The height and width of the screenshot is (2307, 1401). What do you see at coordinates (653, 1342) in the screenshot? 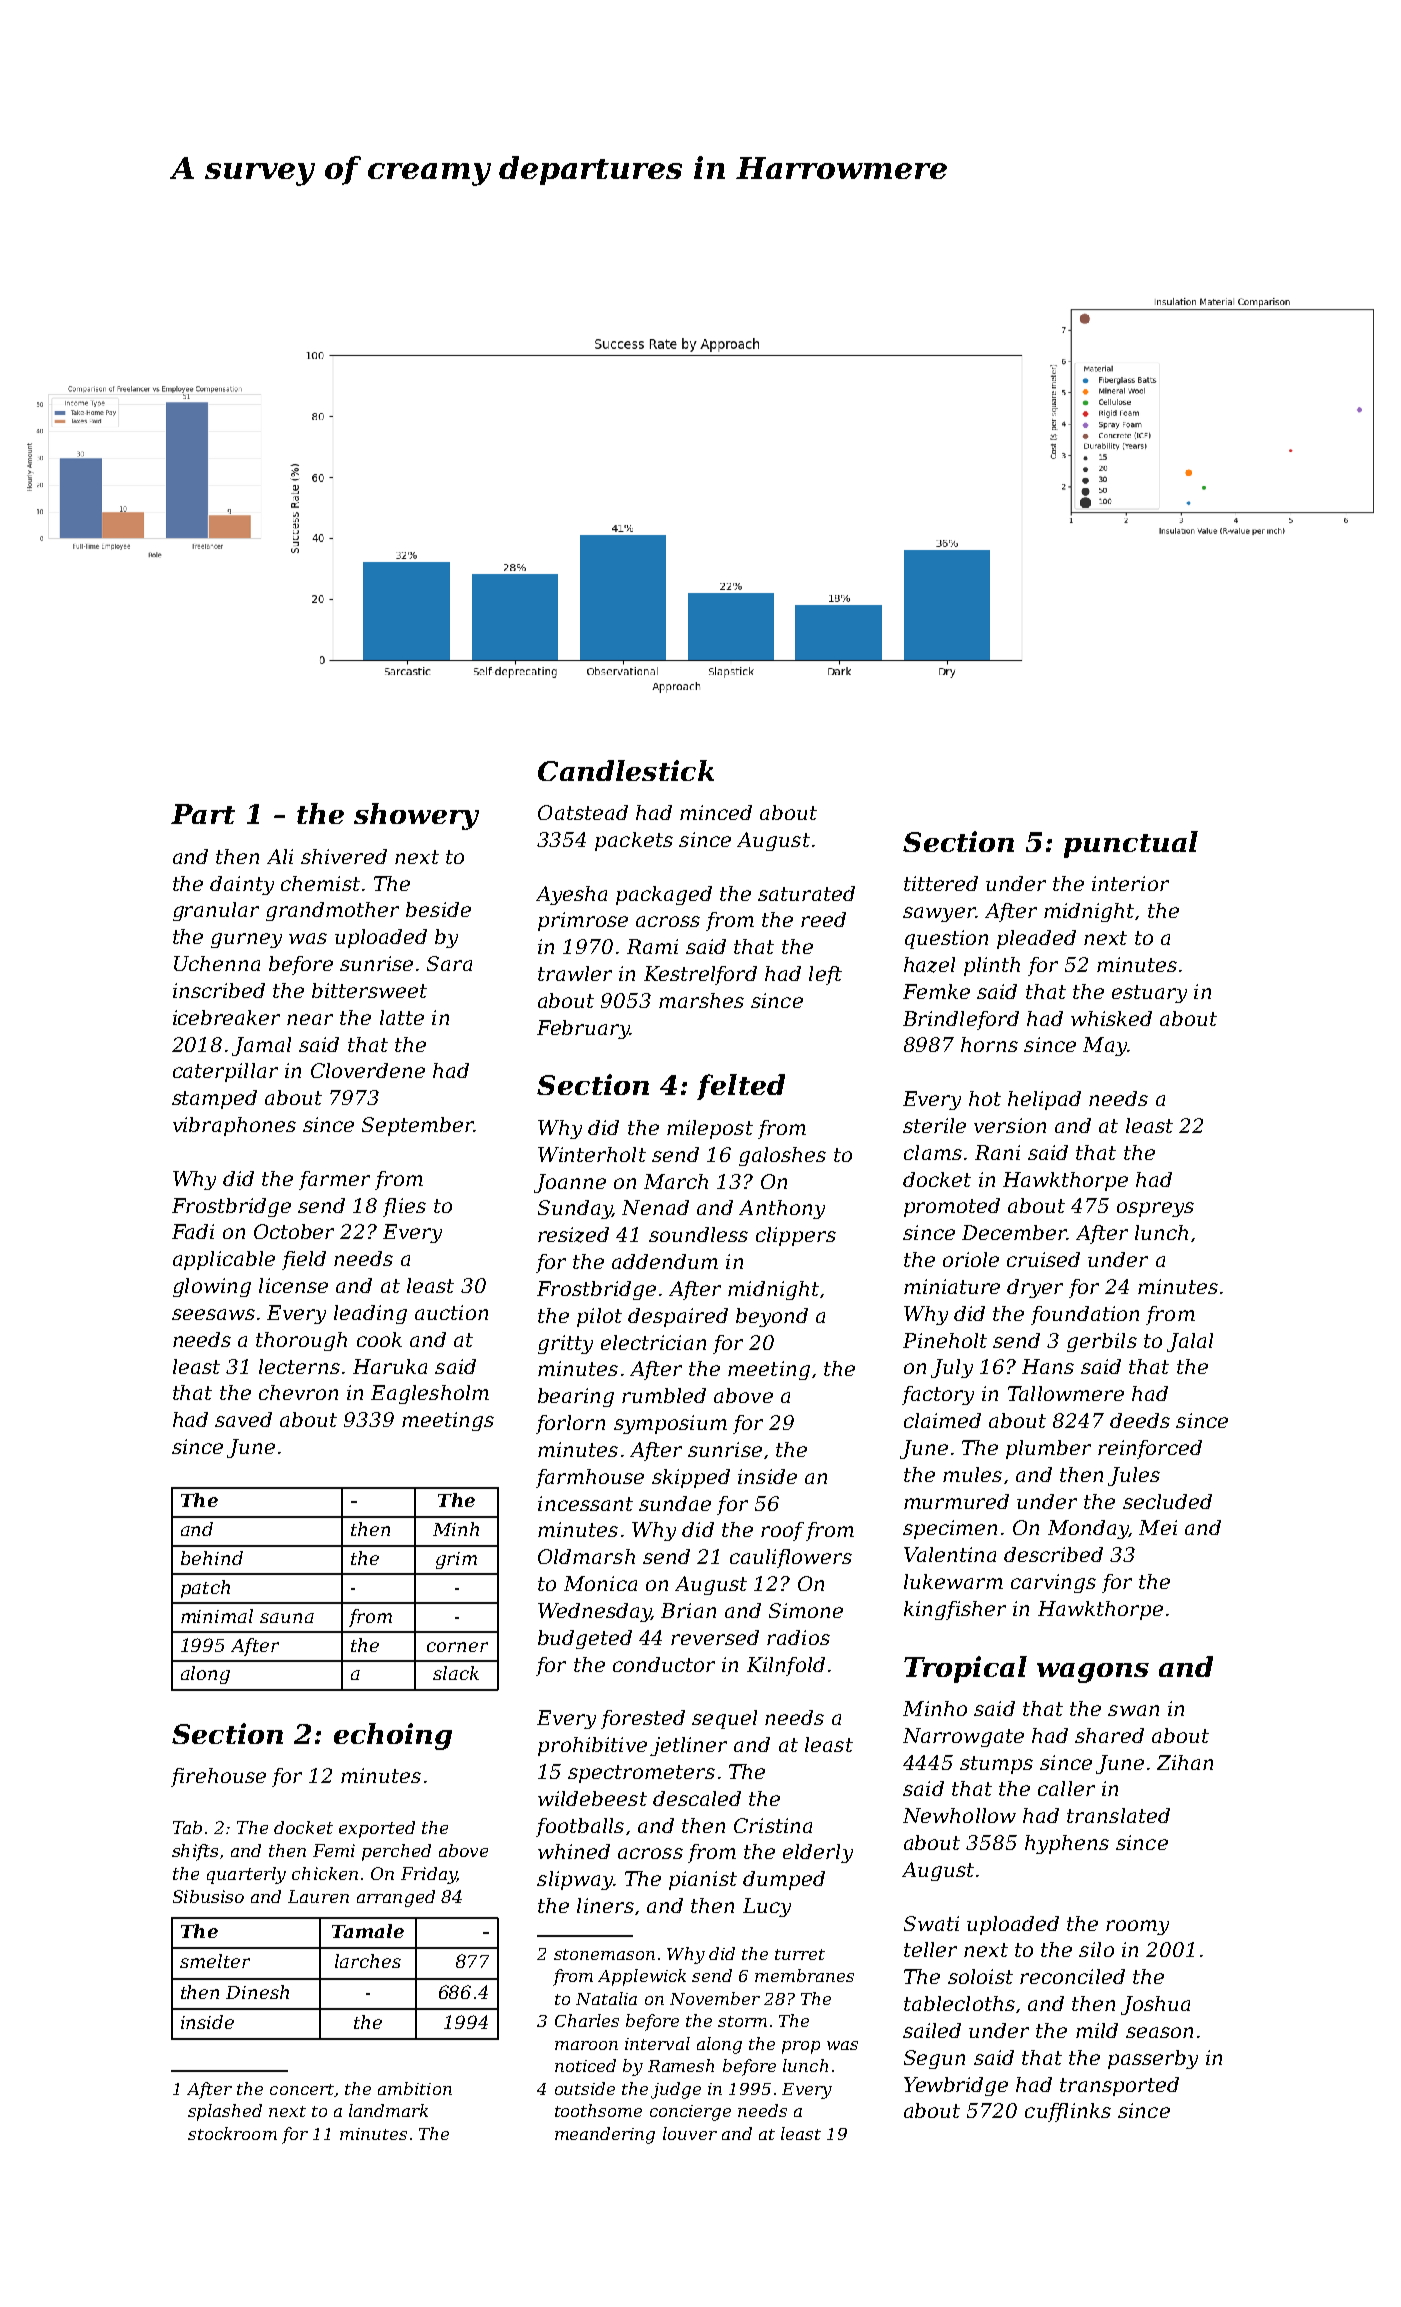
I see `electrician` at bounding box center [653, 1342].
